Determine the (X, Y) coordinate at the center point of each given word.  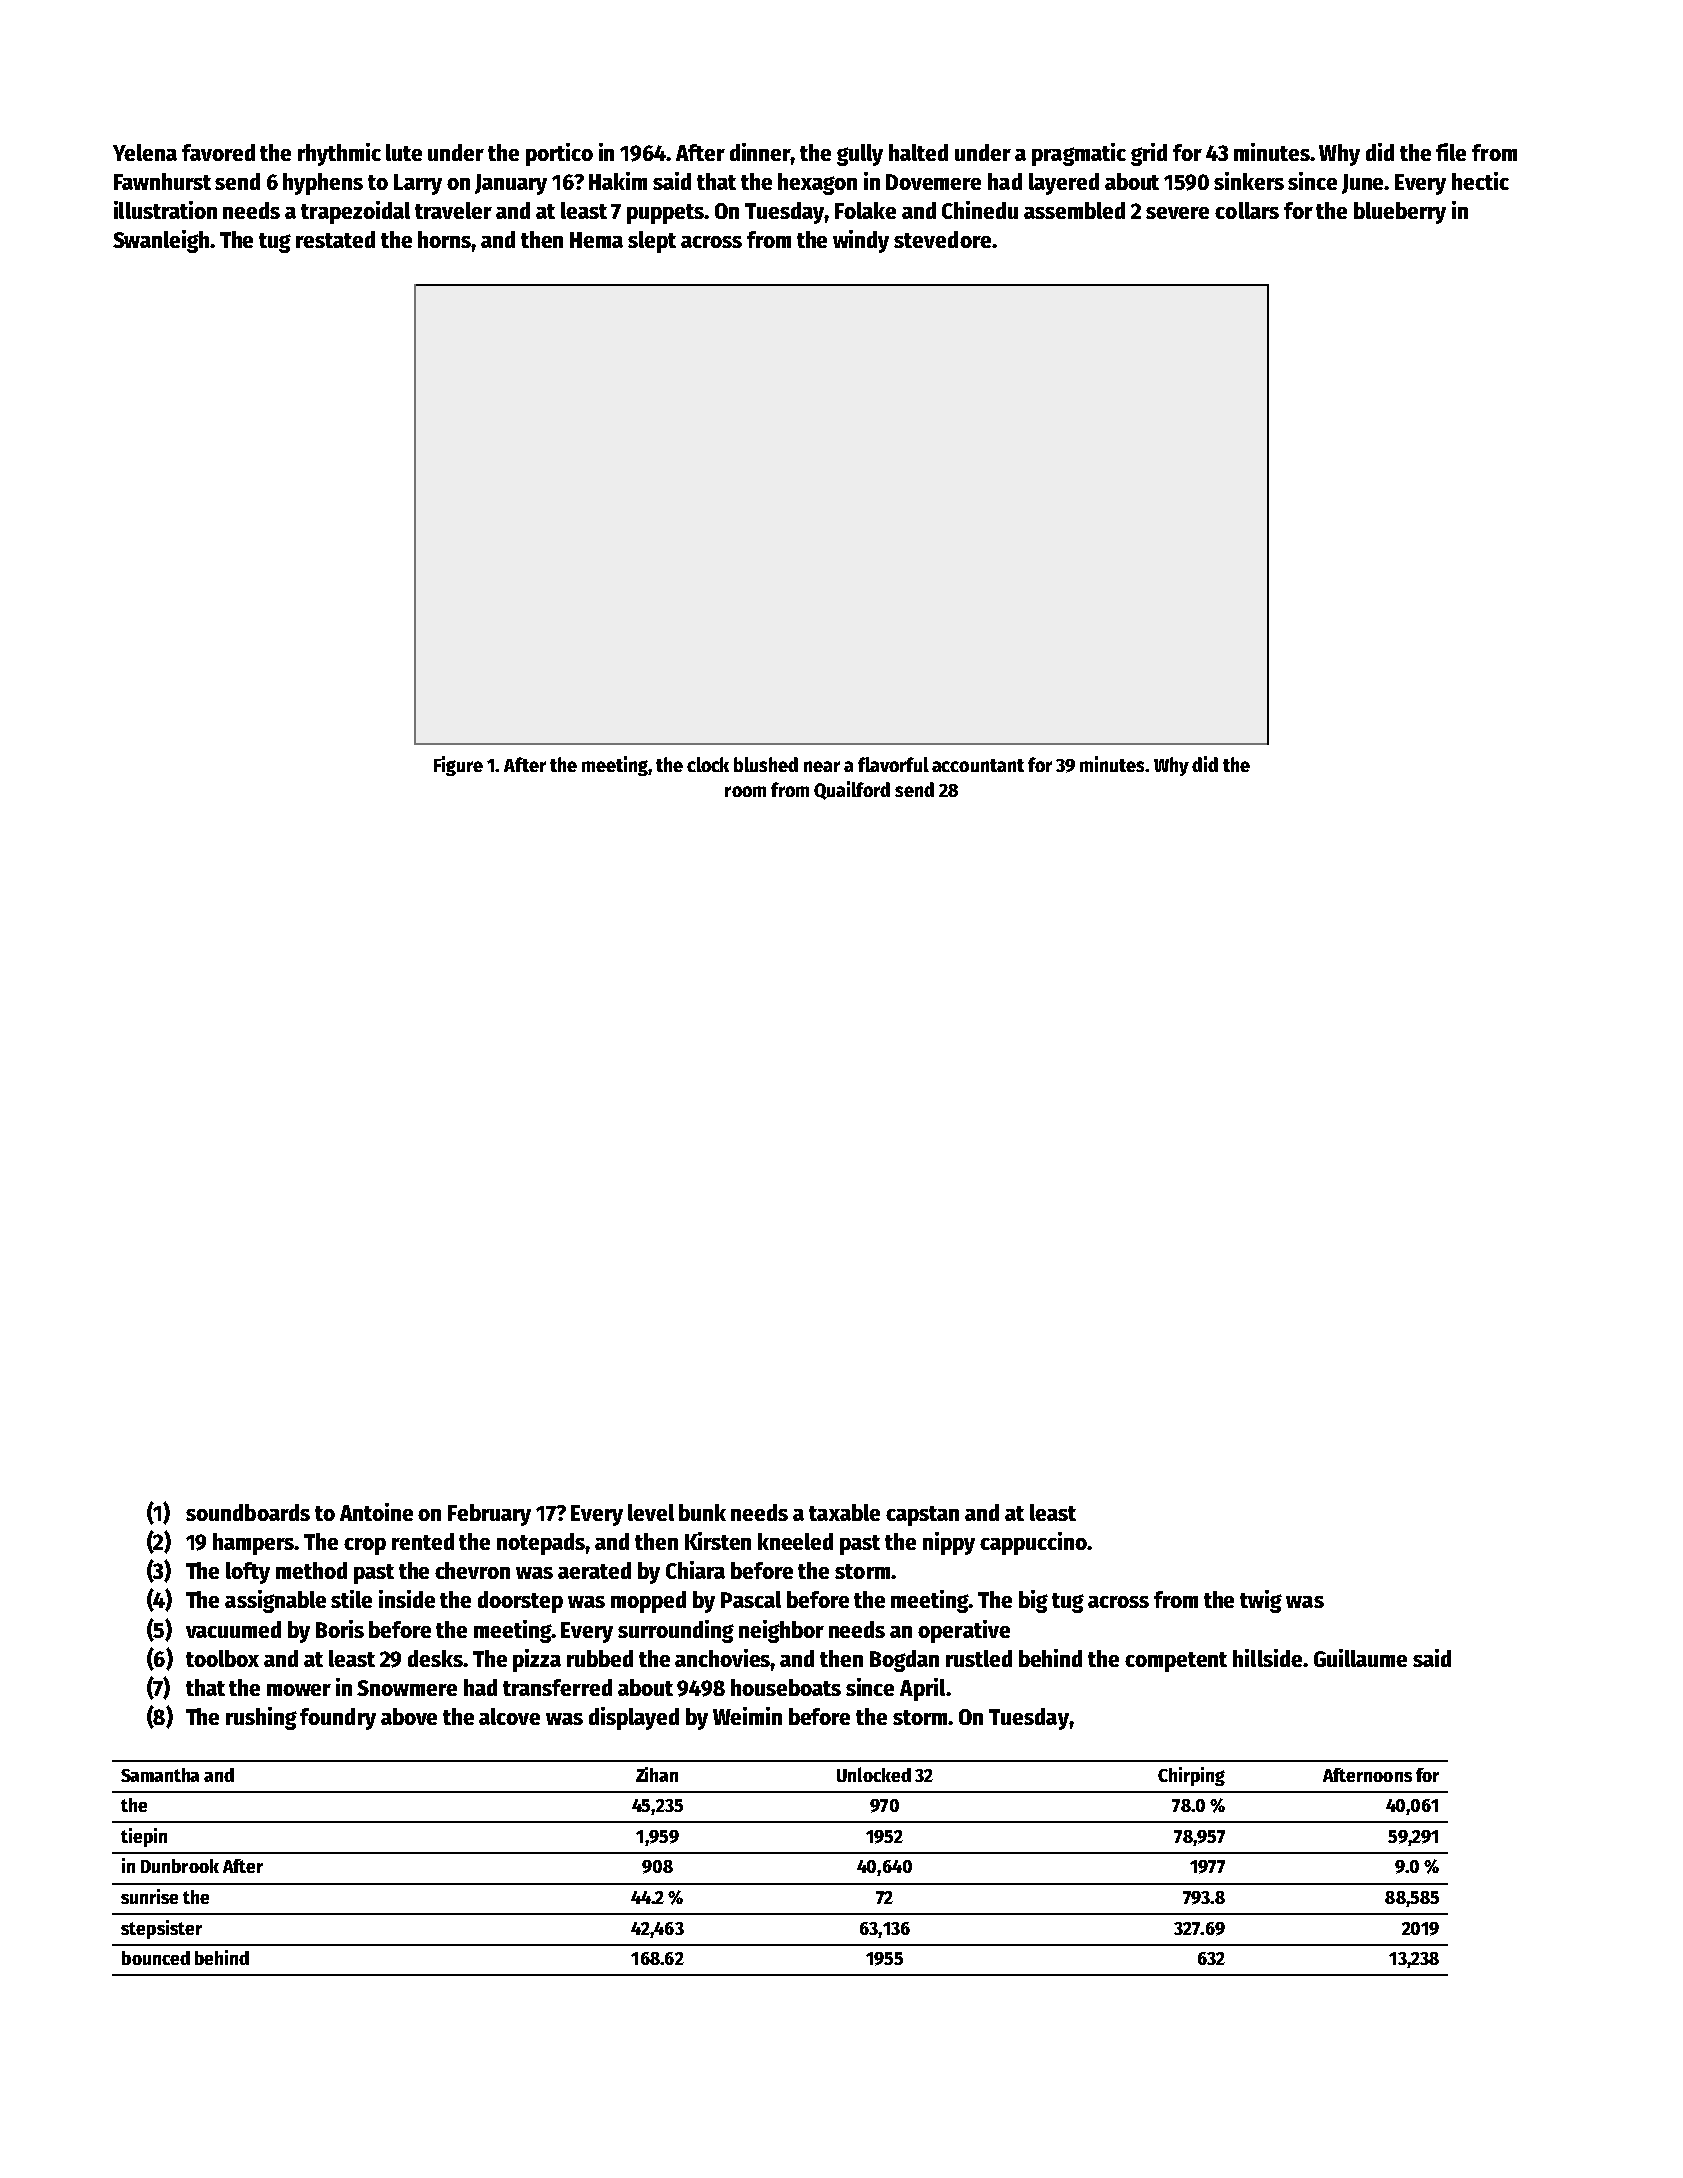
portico (559, 154)
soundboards (248, 1512)
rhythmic (339, 154)
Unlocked (874, 1774)
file (1451, 152)
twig (1261, 1601)
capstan (922, 1516)
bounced (156, 1958)
